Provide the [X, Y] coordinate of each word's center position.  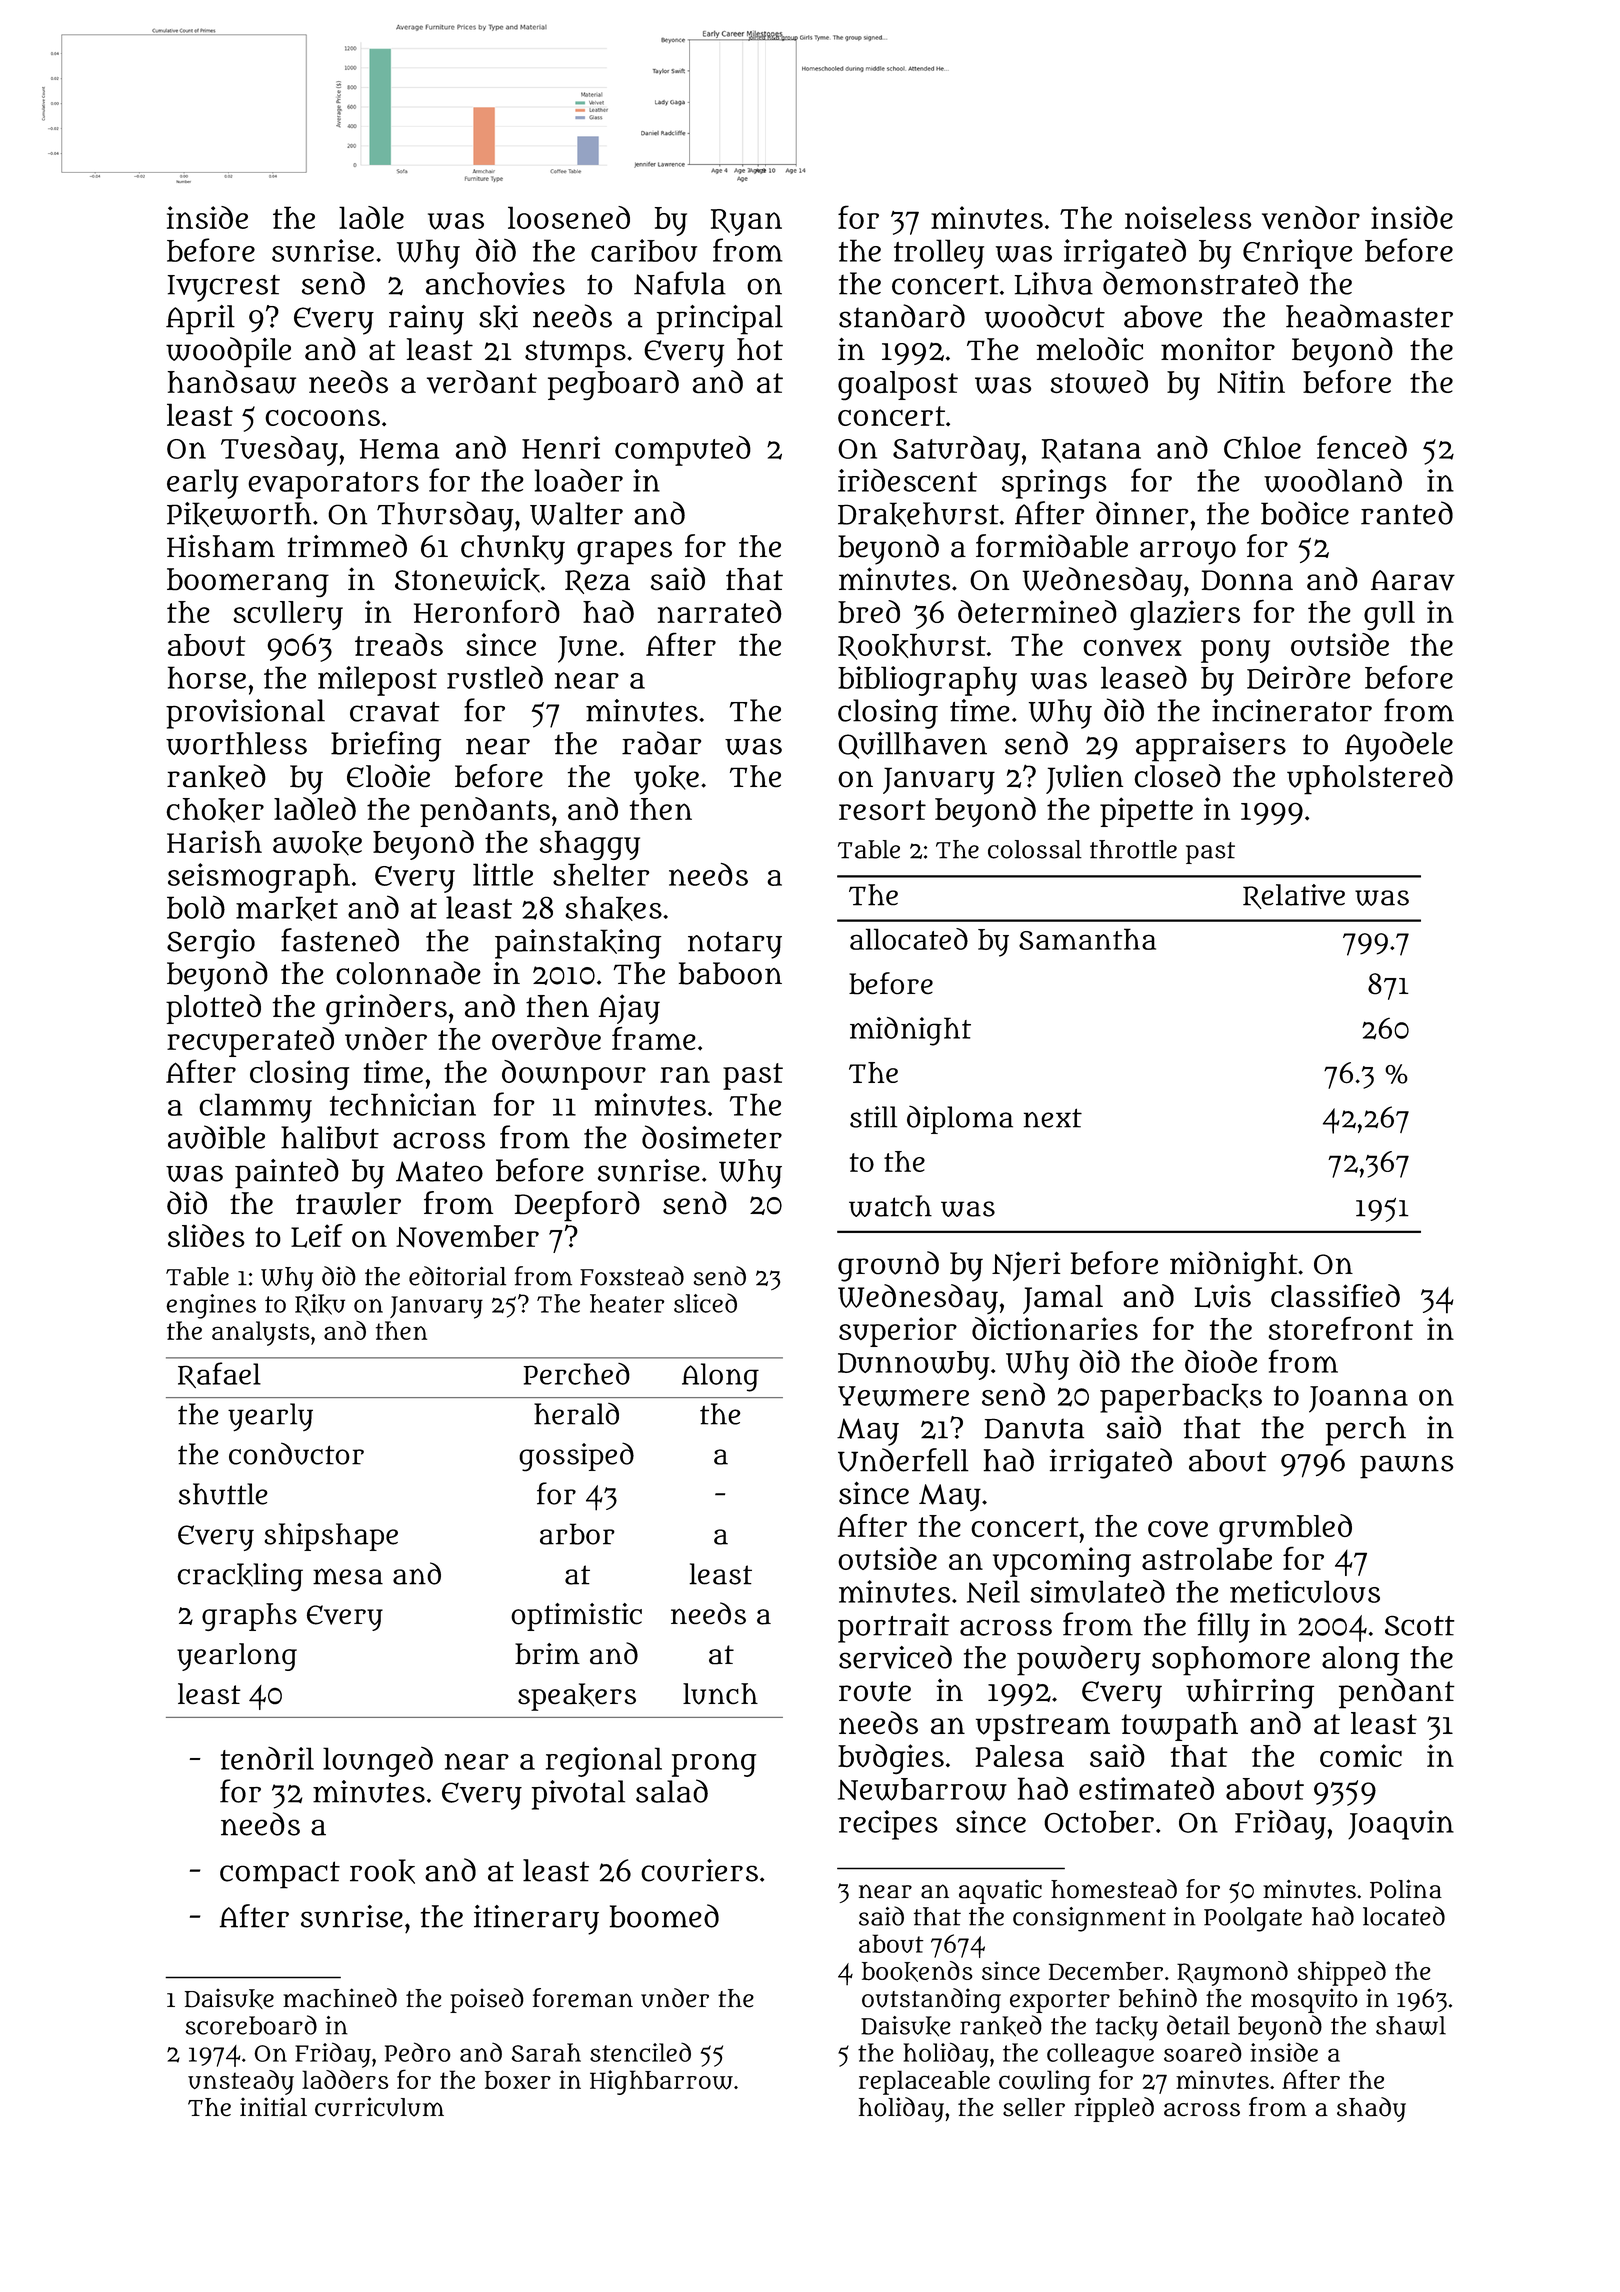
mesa [348, 1576]
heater [627, 1303]
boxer [518, 2080]
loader [579, 480]
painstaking [578, 944]
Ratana [1091, 451]
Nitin [1251, 382]
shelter [601, 874]
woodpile [228, 352]
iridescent [907, 480]
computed [683, 451]
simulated [1097, 1591]
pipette [1146, 812]
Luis [1222, 1296]
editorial [457, 1276]
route [875, 1691]
